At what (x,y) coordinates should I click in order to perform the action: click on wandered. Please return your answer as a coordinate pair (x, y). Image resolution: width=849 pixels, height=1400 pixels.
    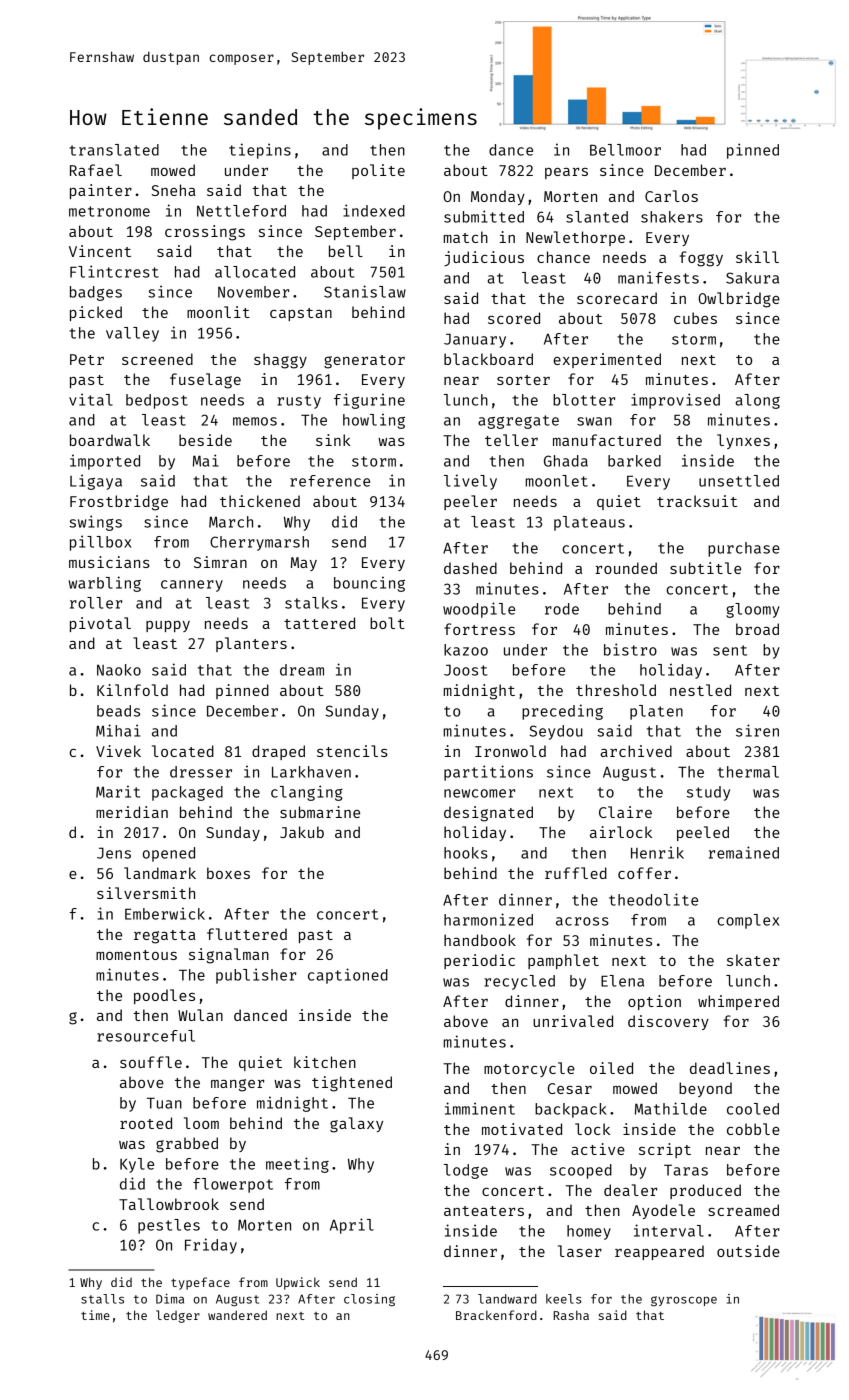
    Looking at the image, I should click on (237, 1315).
